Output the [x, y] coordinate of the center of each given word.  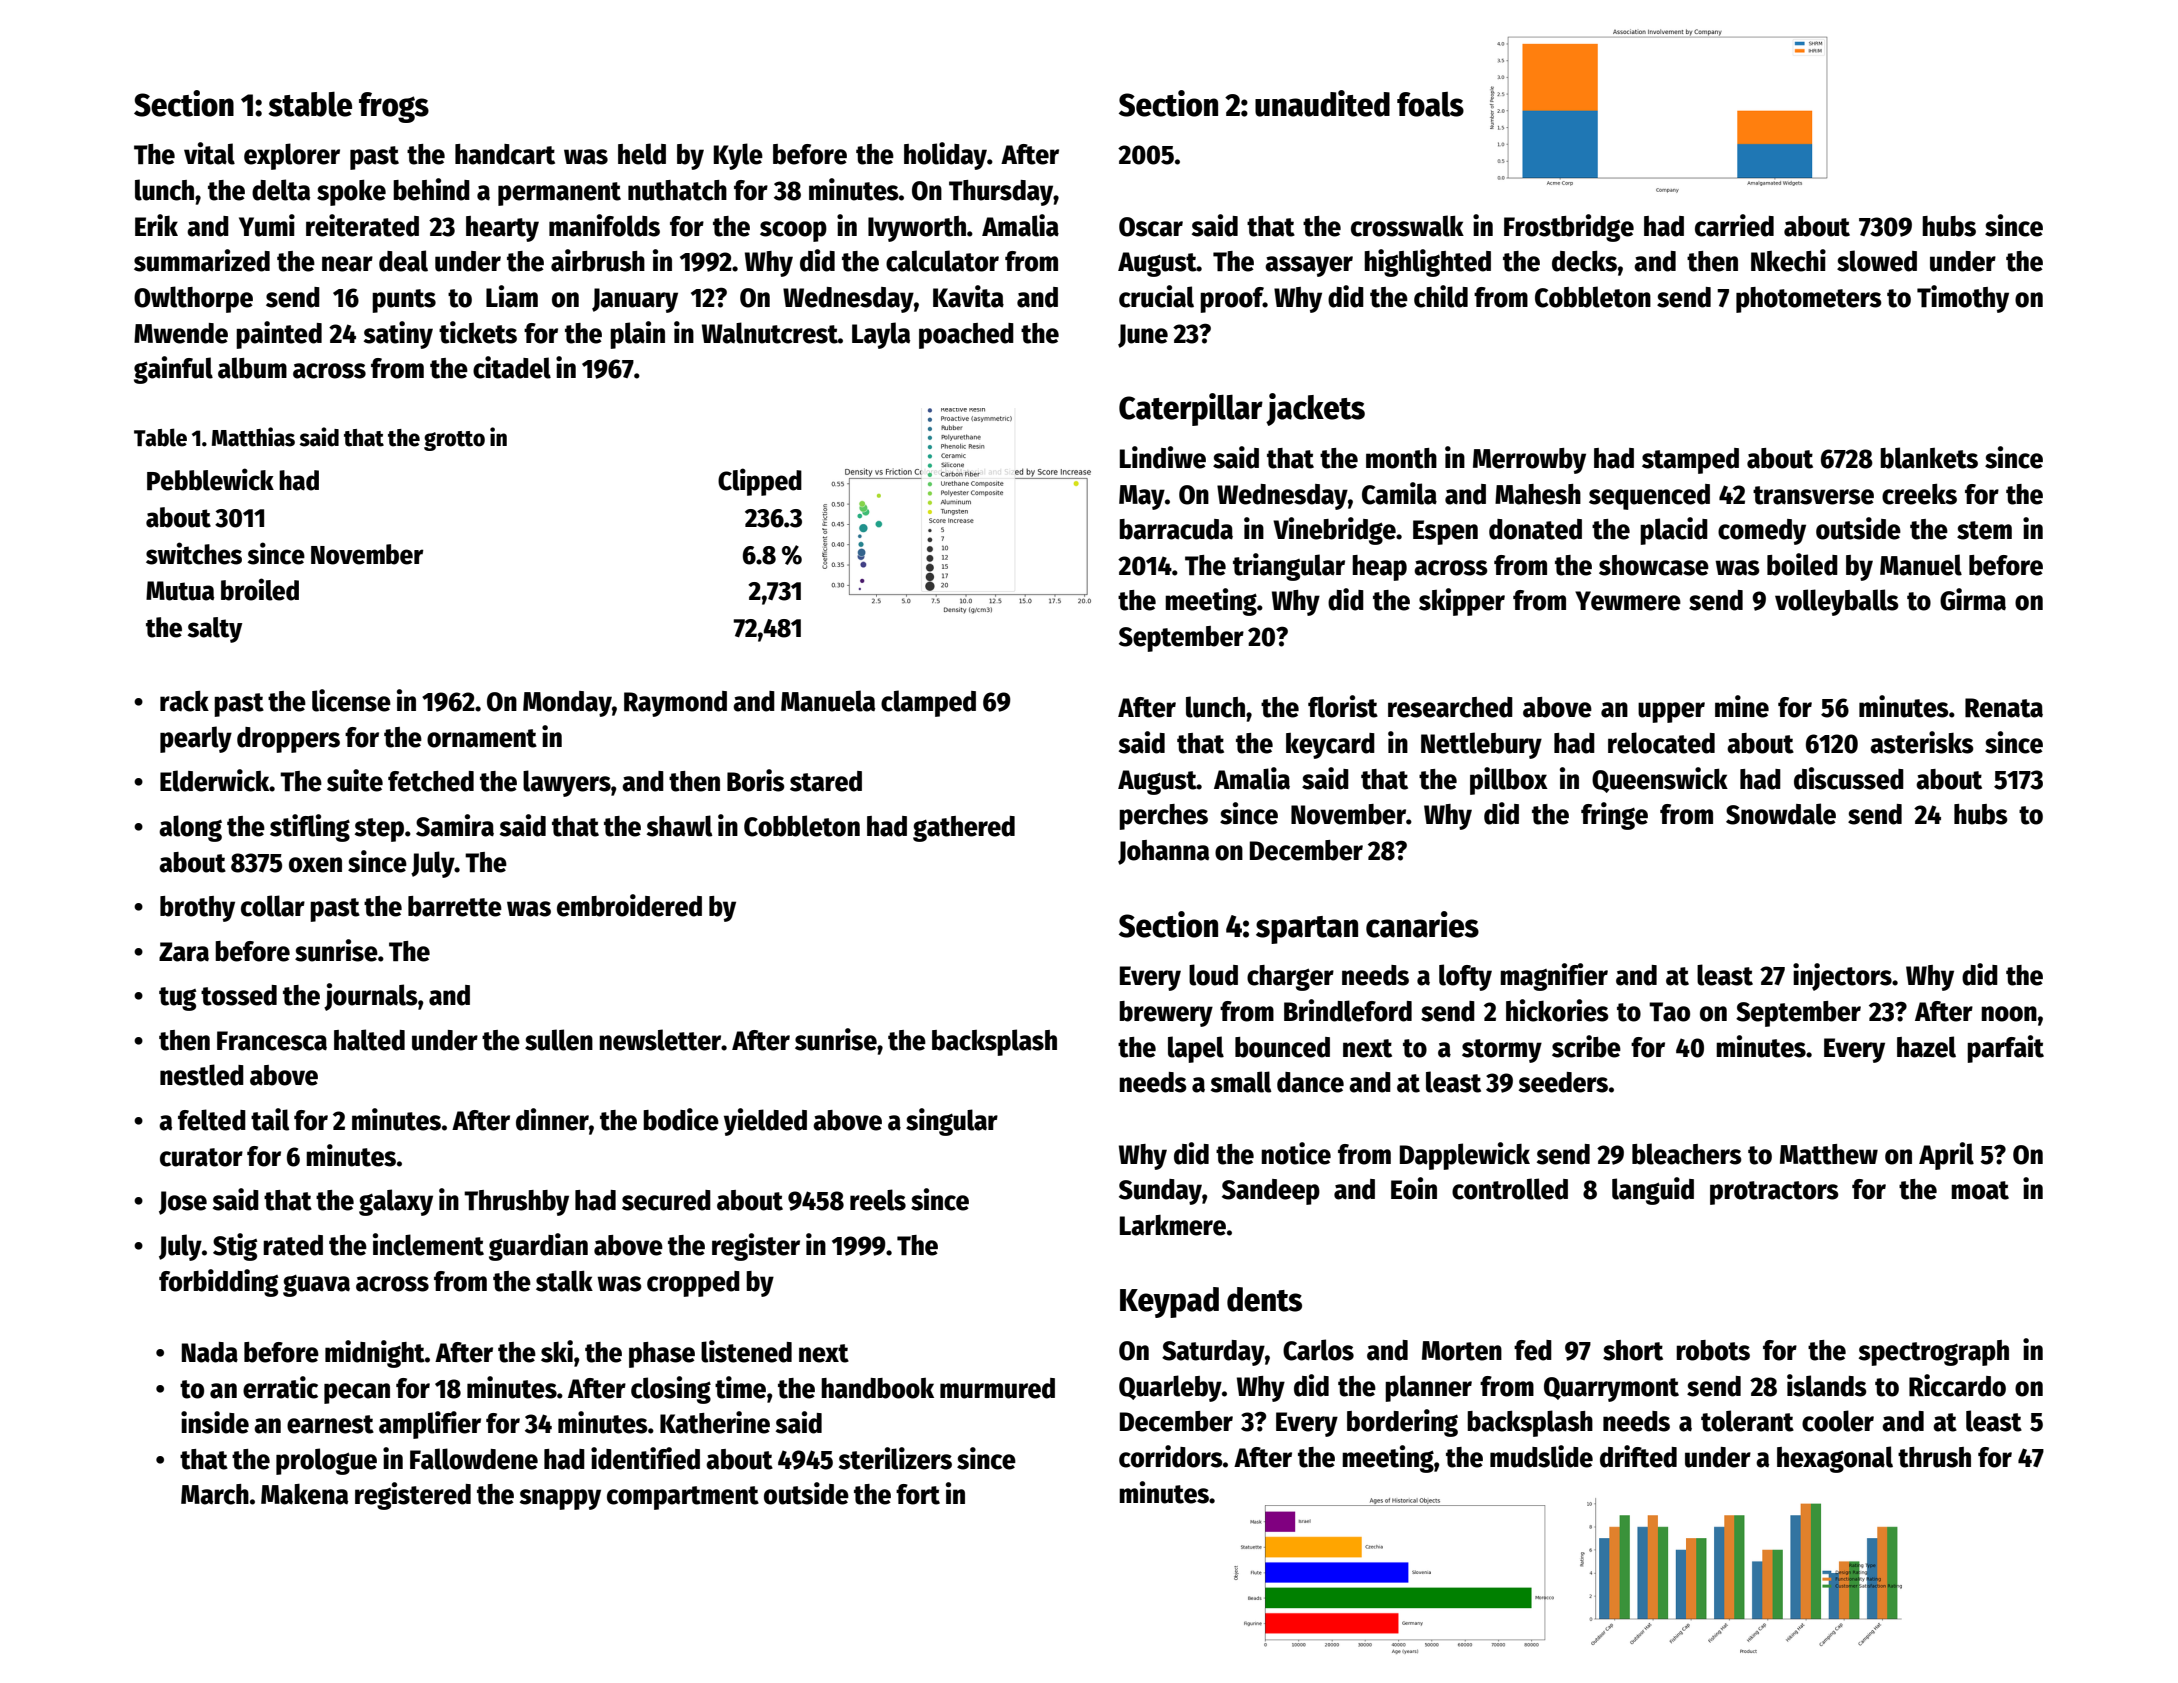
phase [662, 1355]
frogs [394, 107]
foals [1430, 104]
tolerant [1747, 1421]
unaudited [1322, 103]
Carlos [1318, 1350]
